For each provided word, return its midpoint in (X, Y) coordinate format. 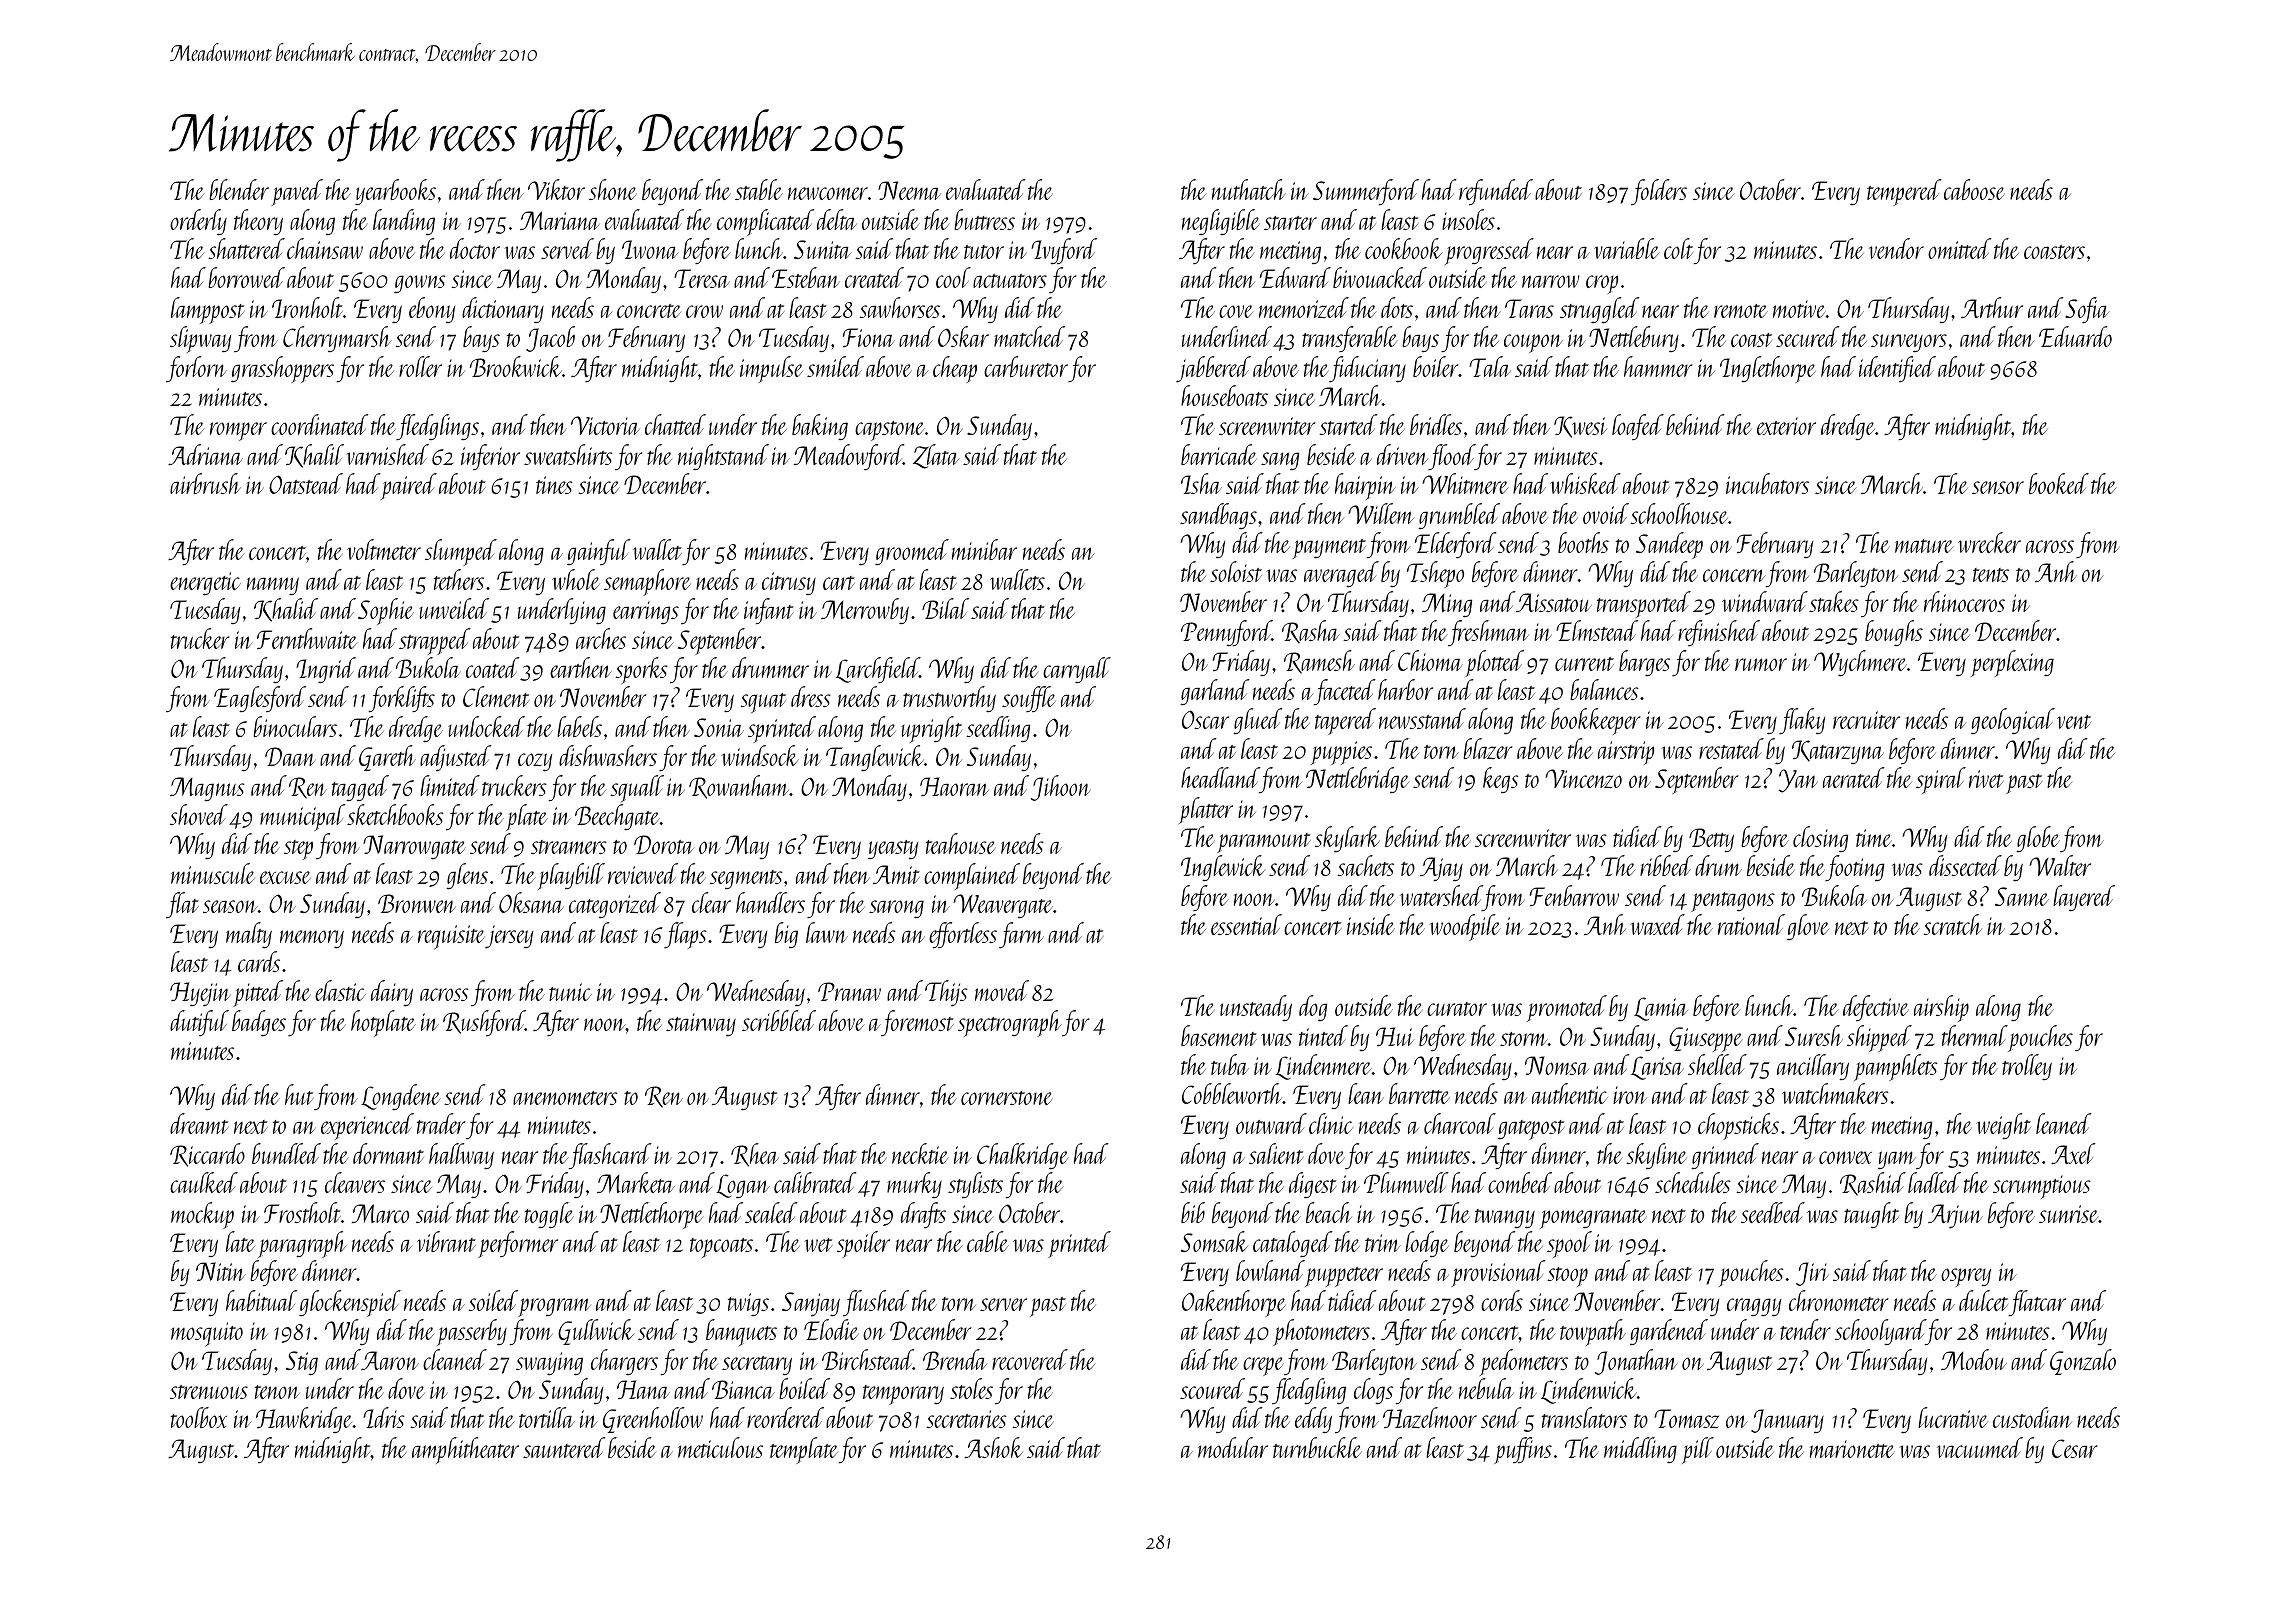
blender (239, 189)
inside (1371, 924)
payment (1329, 549)
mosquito (207, 1334)
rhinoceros (1964, 601)
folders (1659, 192)
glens (467, 876)
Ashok (993, 1447)
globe (2038, 839)
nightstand (723, 457)
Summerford (1366, 192)
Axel (2073, 1153)
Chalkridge (1023, 1156)
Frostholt (302, 1212)
